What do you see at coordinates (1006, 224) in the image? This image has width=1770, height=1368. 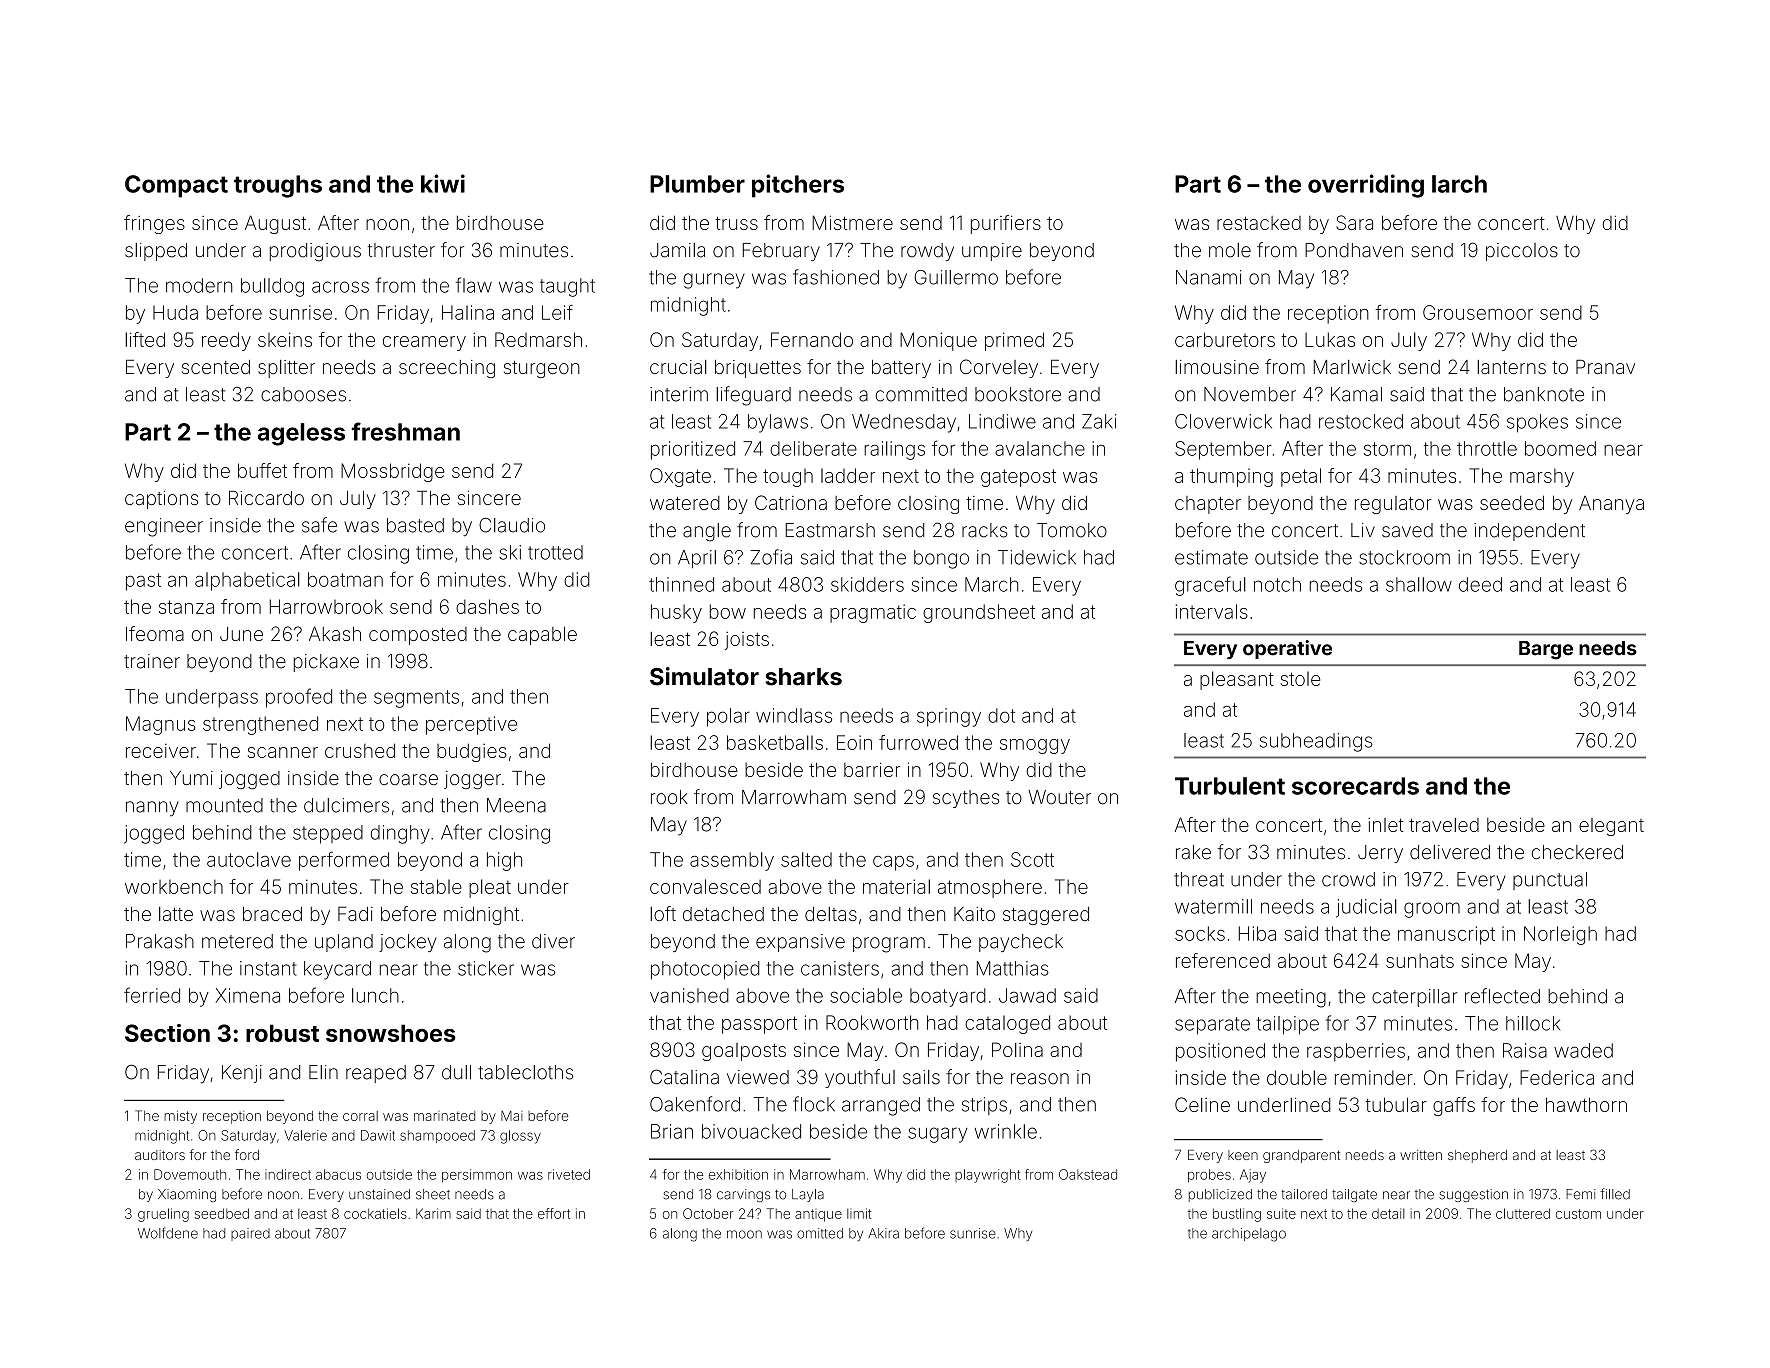 I see `purifiers` at bounding box center [1006, 224].
